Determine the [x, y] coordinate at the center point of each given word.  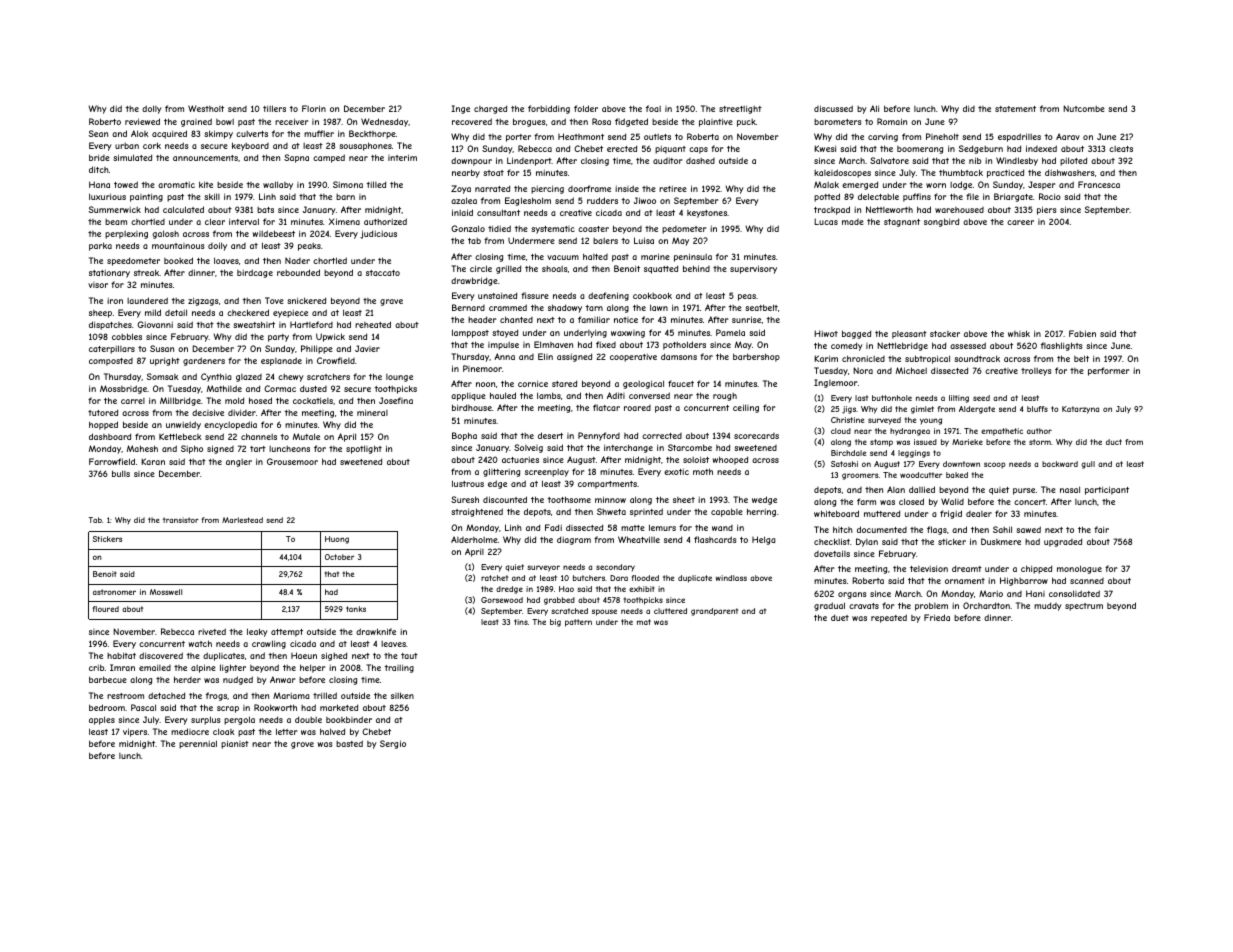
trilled [325, 695]
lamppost [470, 333]
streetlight [740, 109]
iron [115, 300]
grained [196, 122]
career [1020, 222]
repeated [889, 618]
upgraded [1063, 542]
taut [409, 656]
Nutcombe [1084, 108]
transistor [181, 520]
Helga [764, 540]
